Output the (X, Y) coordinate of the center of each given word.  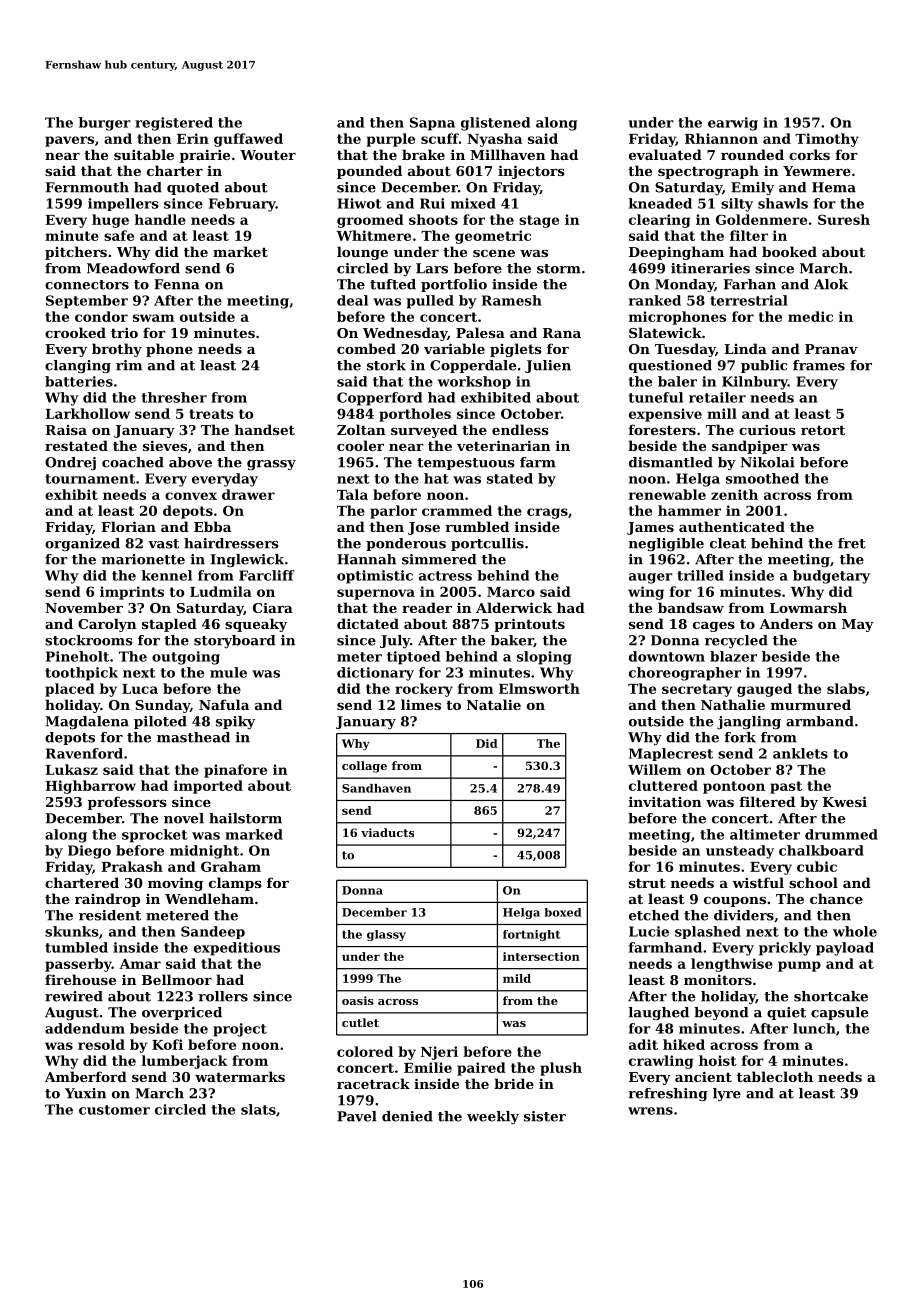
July (395, 641)
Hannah (366, 559)
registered (174, 124)
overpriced (182, 1013)
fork (740, 737)
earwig (733, 124)
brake (423, 154)
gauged (764, 690)
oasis (358, 1000)
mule (228, 672)
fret (851, 543)
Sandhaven (376, 788)
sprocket (155, 836)
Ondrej (70, 463)
